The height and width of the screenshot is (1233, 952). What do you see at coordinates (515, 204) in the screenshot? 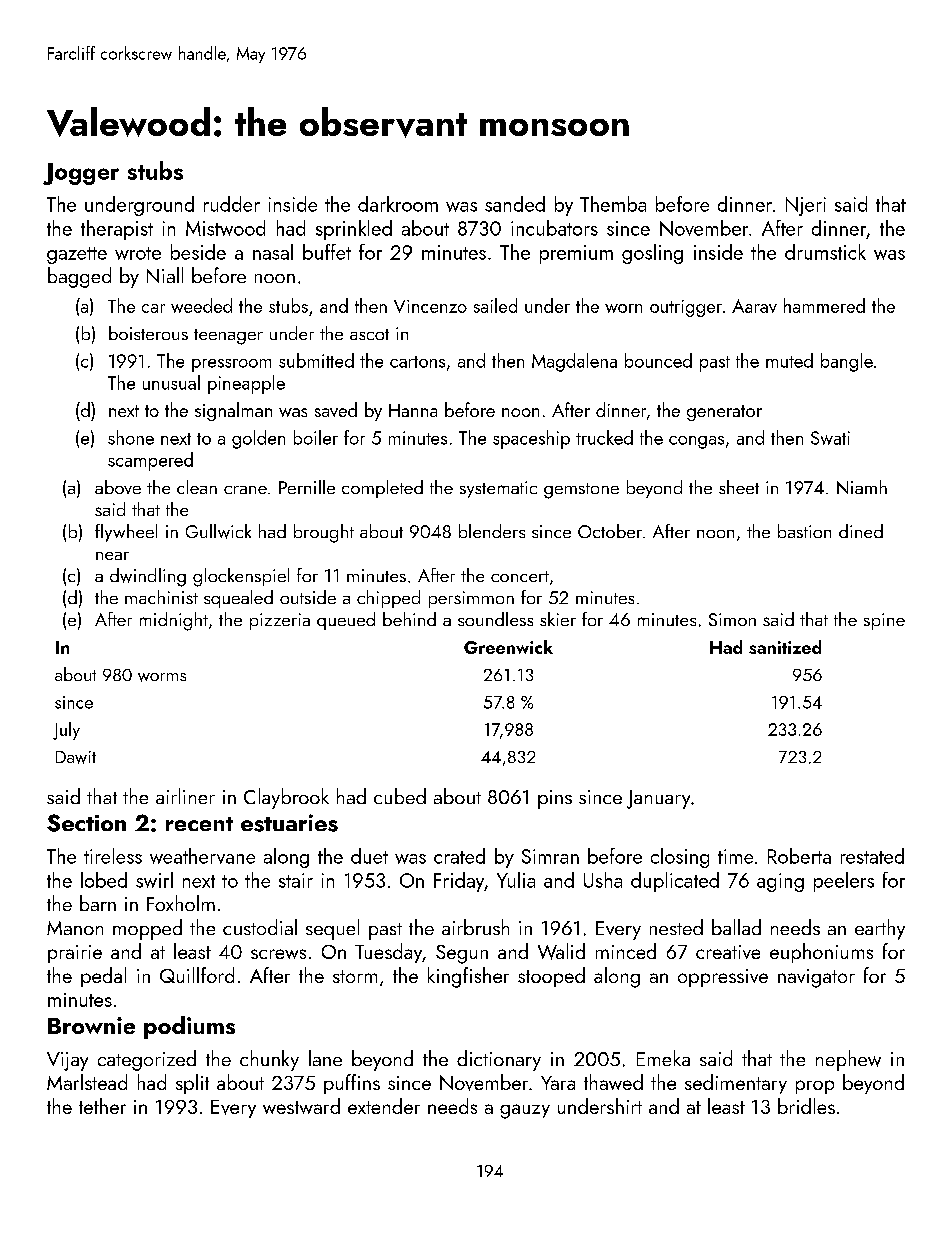
I see `sanded` at bounding box center [515, 204].
